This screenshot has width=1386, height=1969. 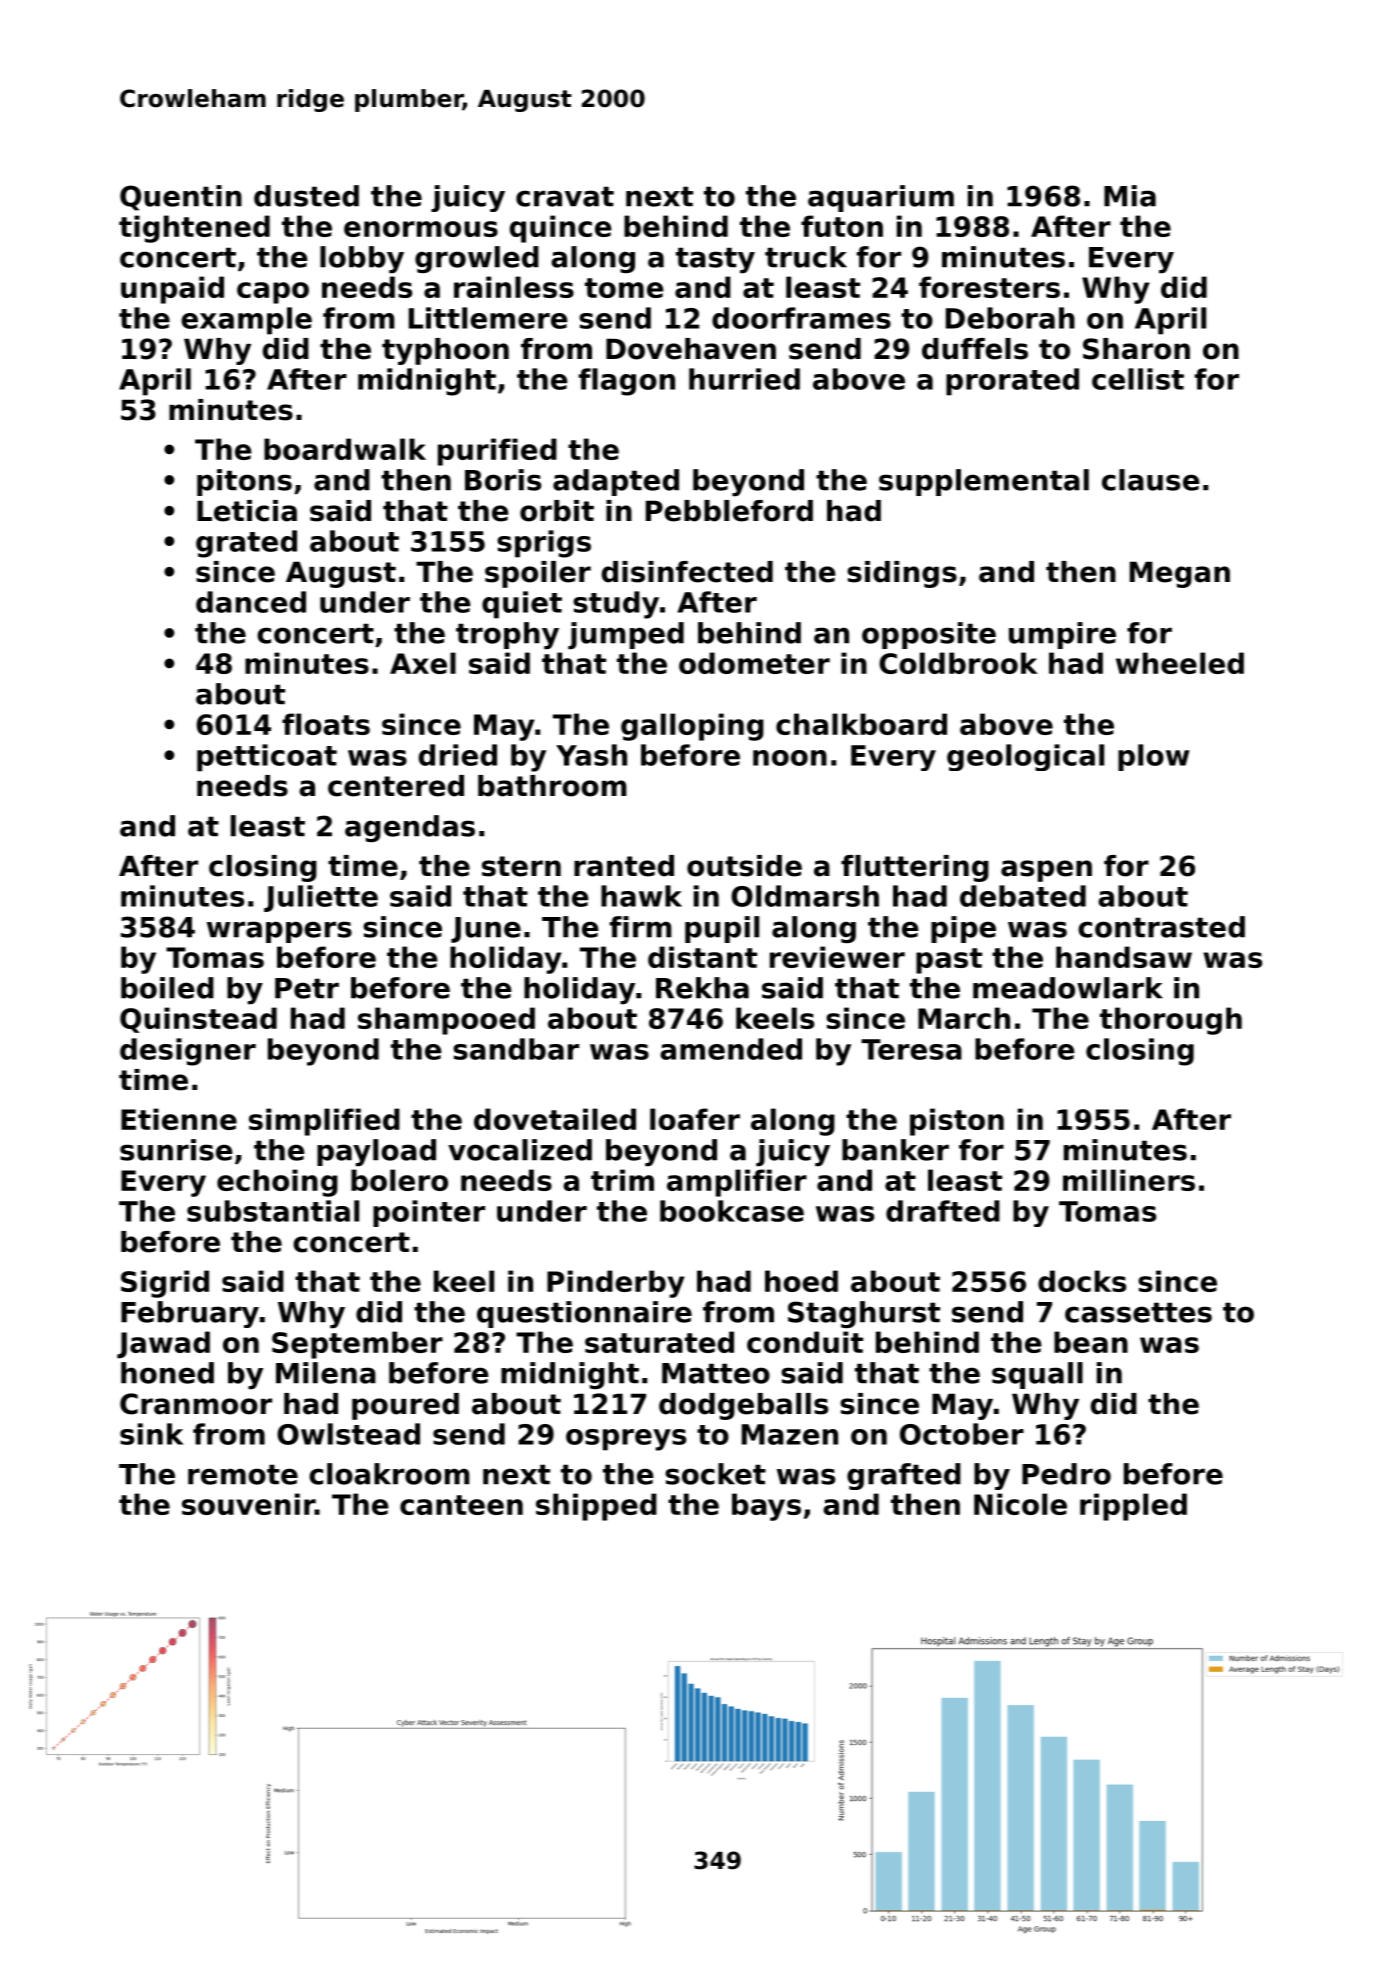 What do you see at coordinates (1133, 1507) in the screenshot?
I see `rippled` at bounding box center [1133, 1507].
